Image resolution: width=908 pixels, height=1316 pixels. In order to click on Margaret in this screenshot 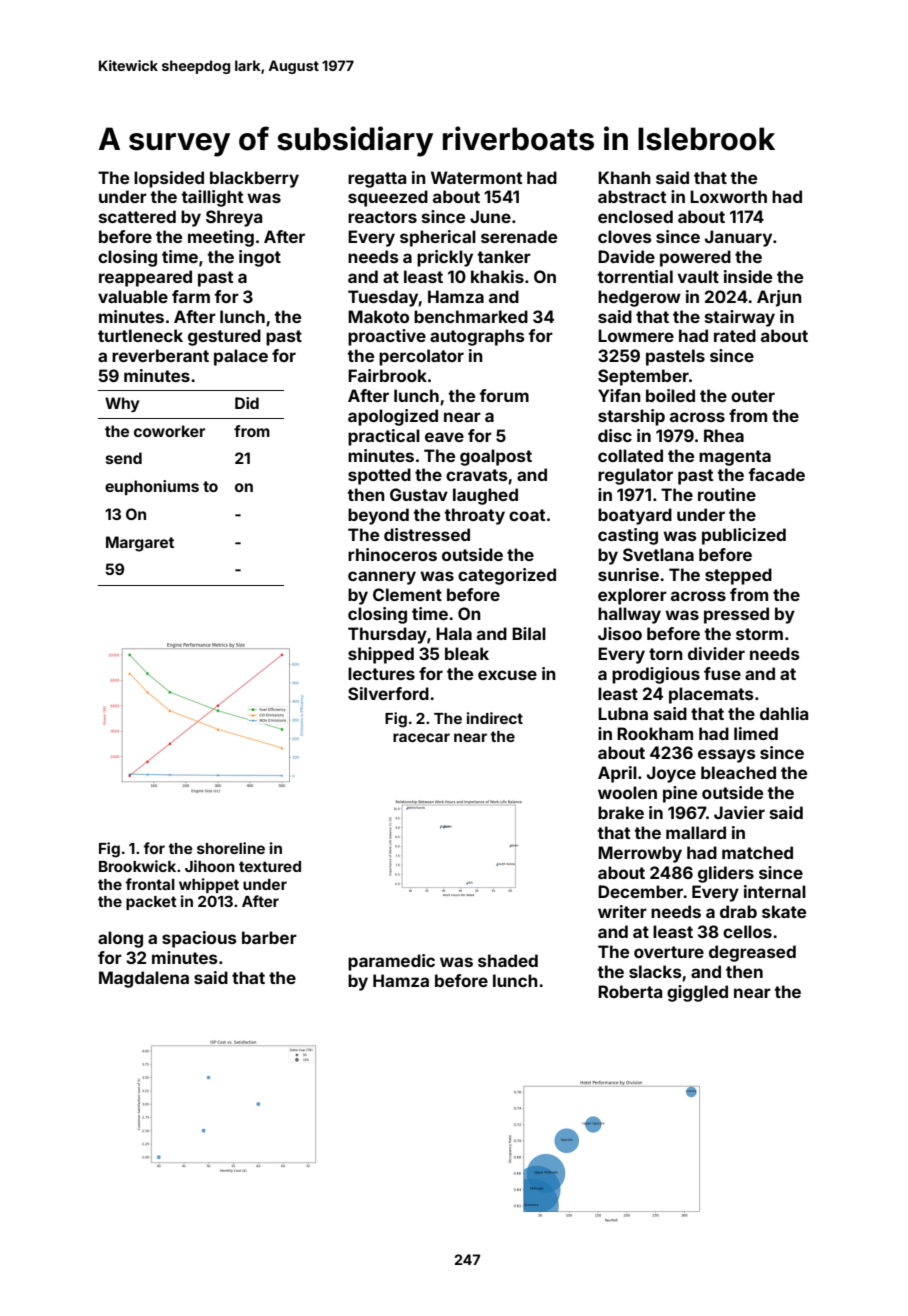, I will do `click(140, 544)`.
